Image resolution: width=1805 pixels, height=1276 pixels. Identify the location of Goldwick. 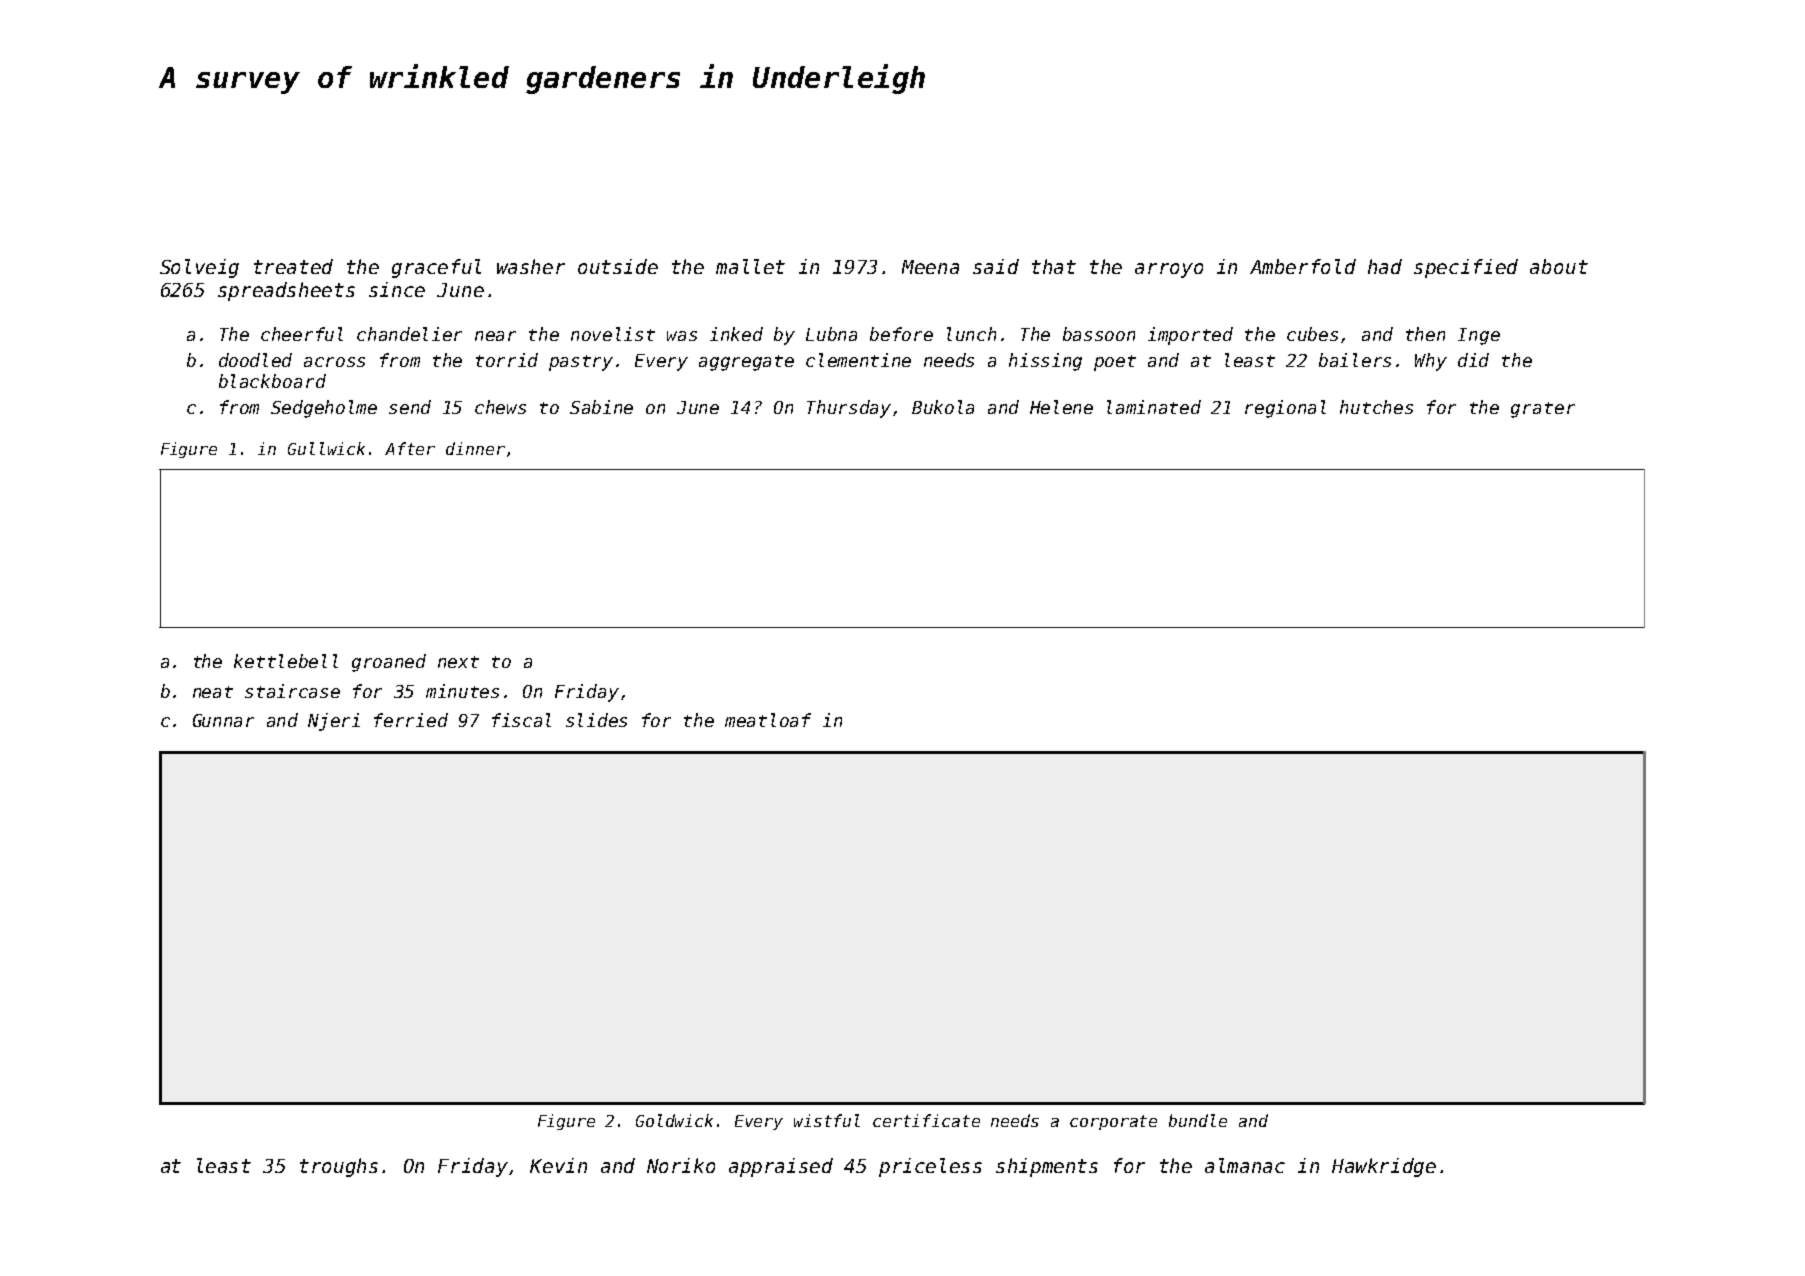
(674, 1120).
